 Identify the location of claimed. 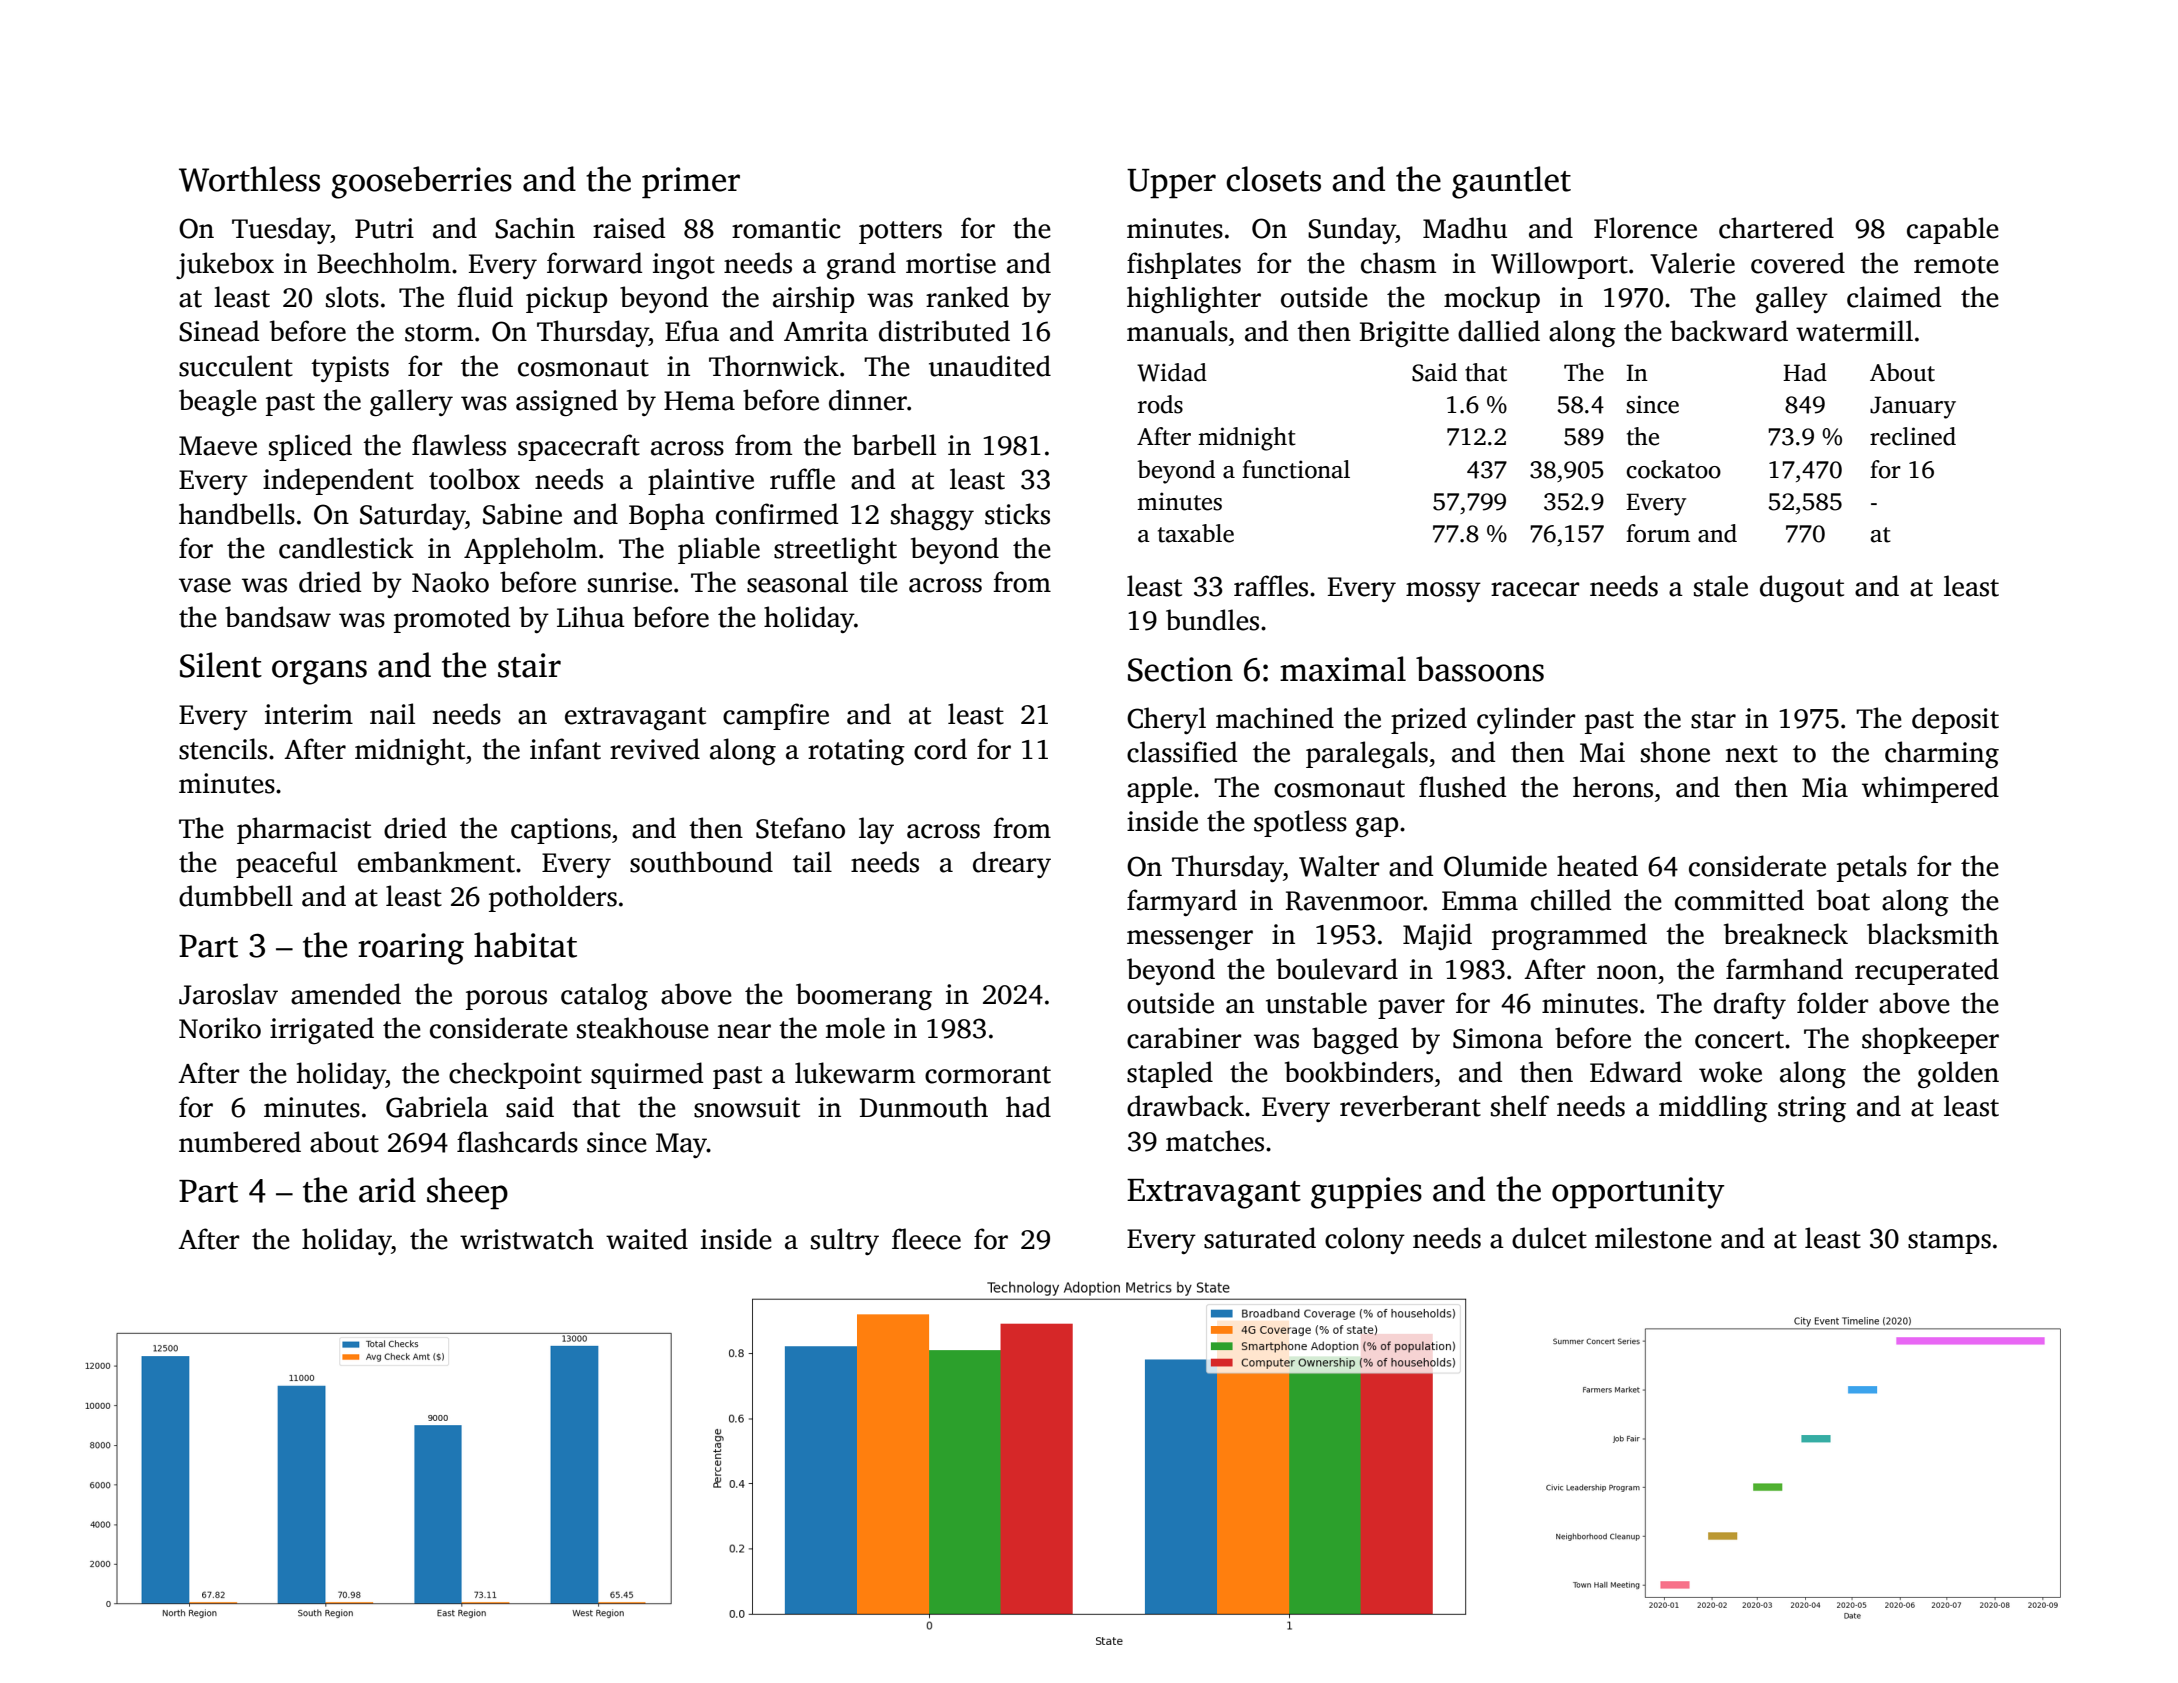
(1894, 297).
